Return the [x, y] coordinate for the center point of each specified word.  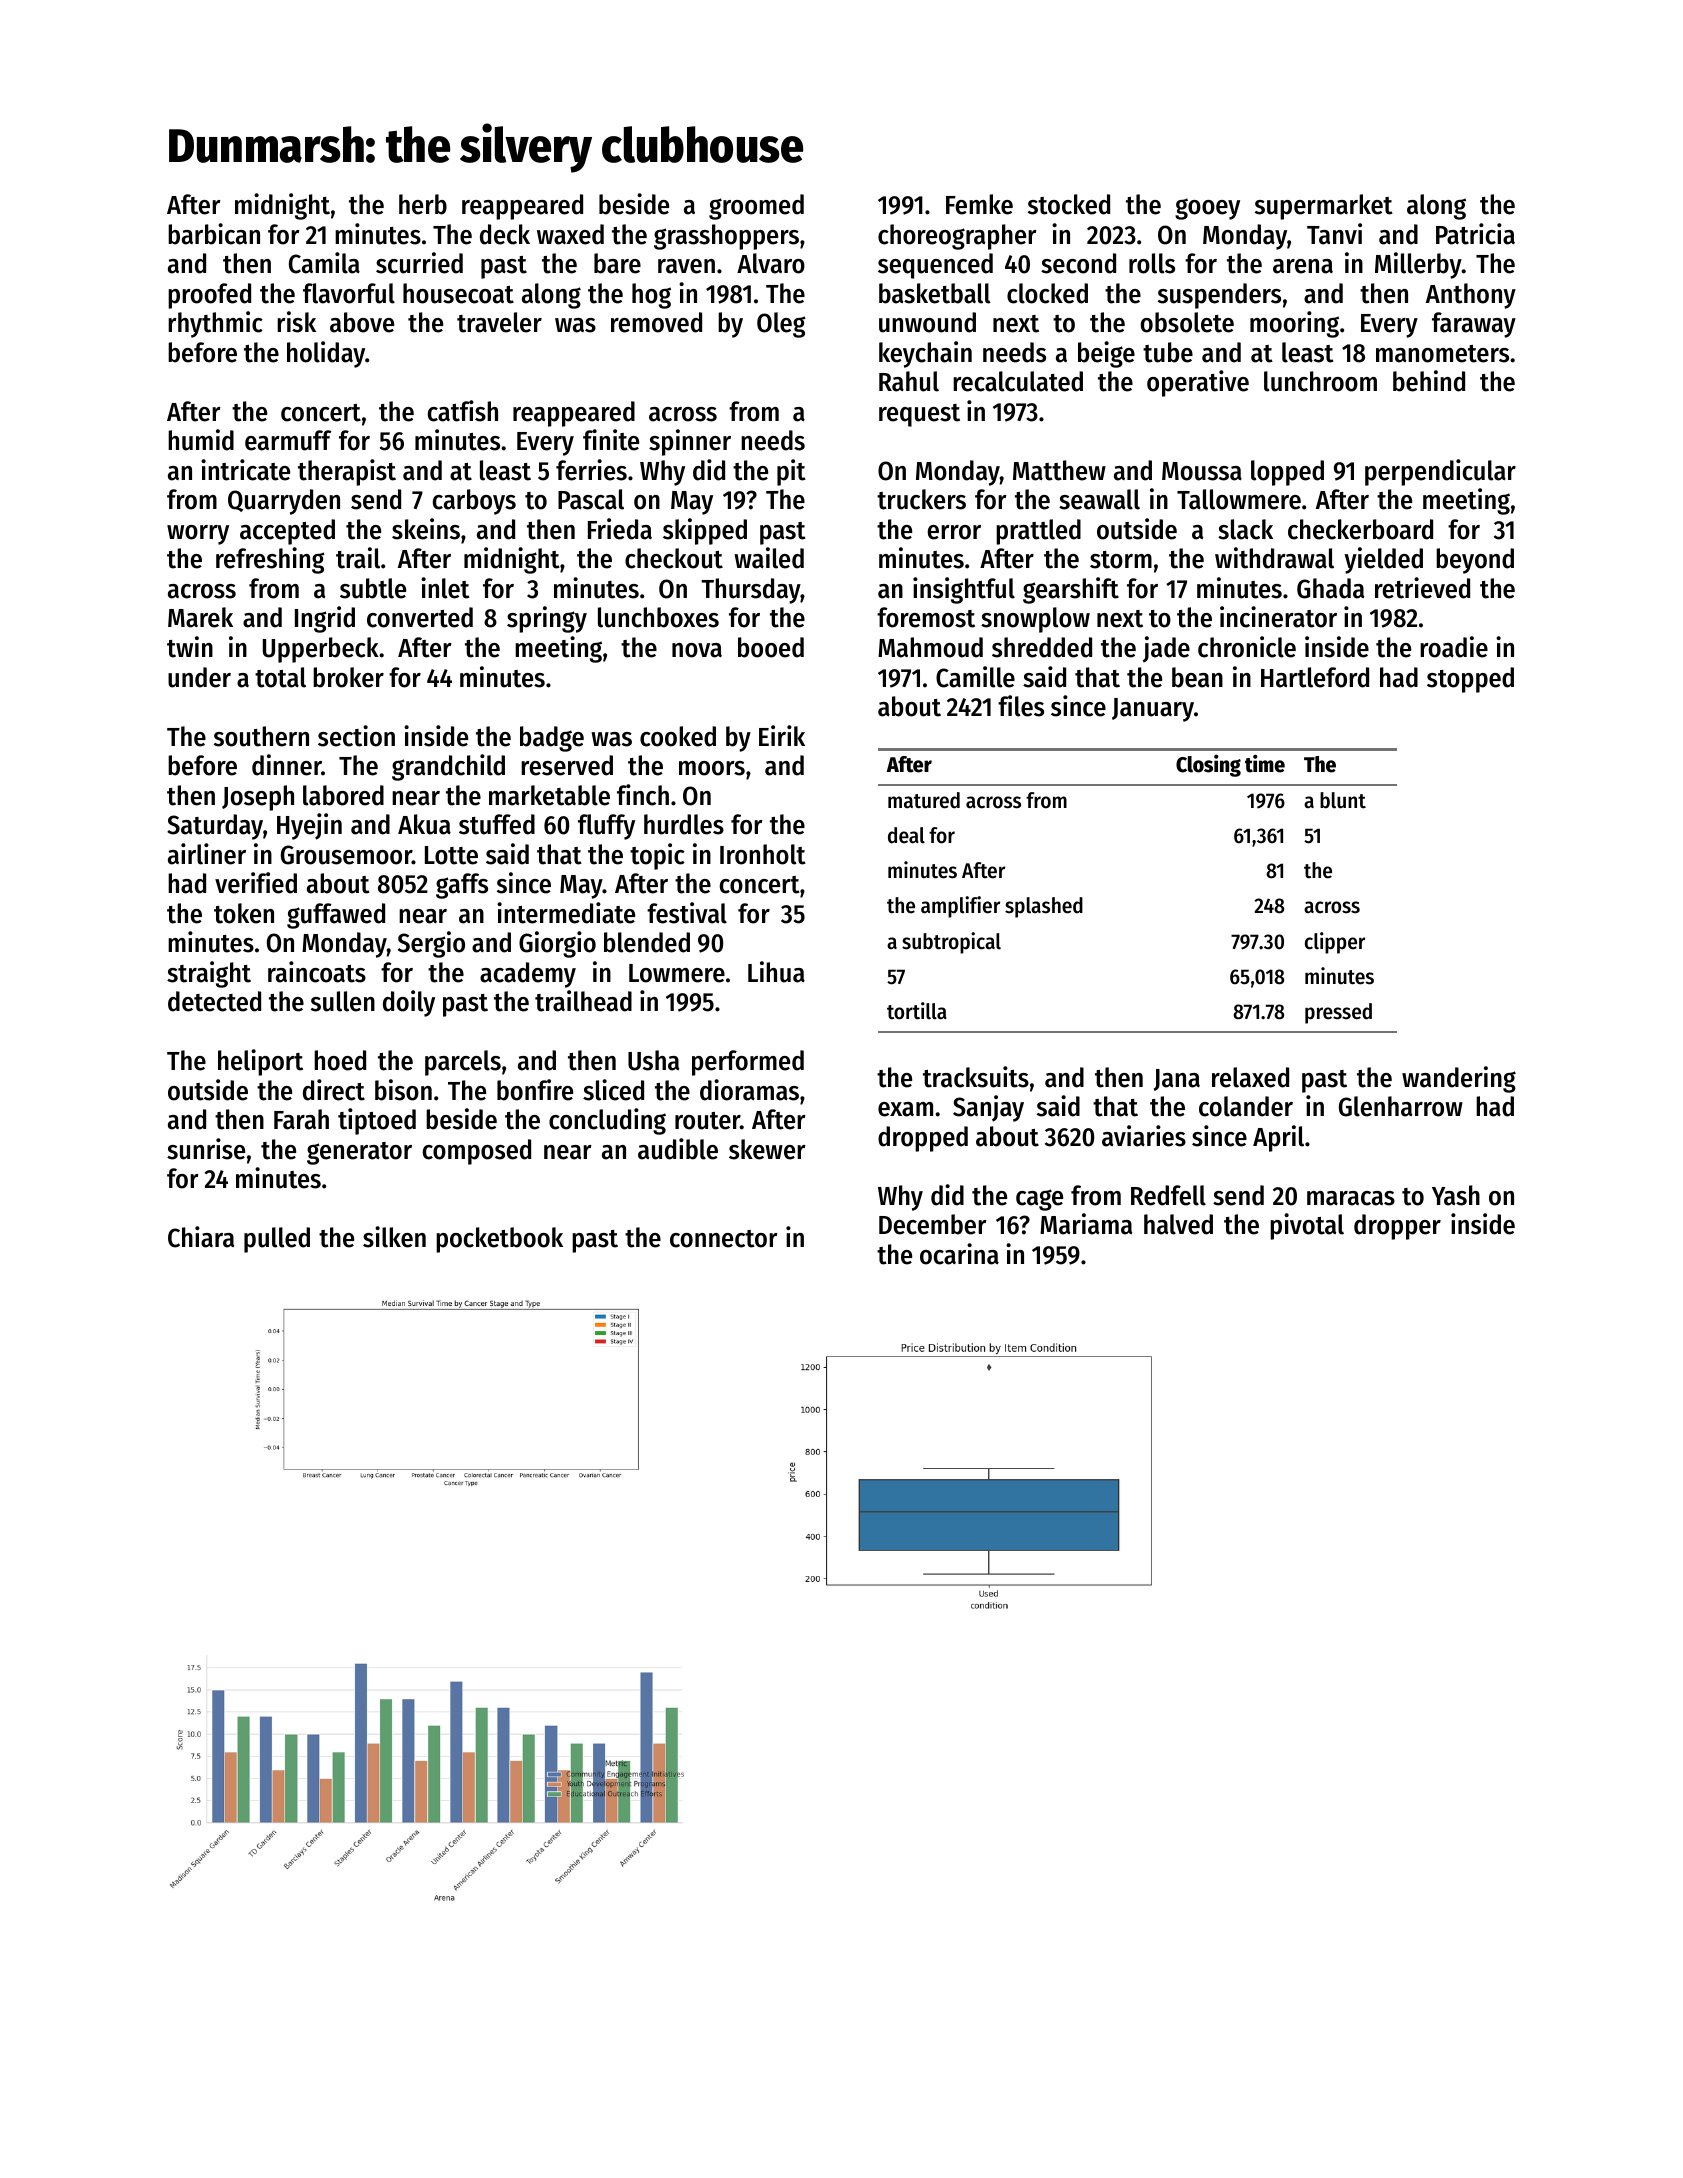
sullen [343, 1001]
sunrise [206, 1149]
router [707, 1121]
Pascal [591, 499]
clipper [1335, 943]
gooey [1207, 209]
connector [724, 1239]
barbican [214, 234]
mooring [1294, 324]
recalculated [1018, 381]
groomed [756, 207]
